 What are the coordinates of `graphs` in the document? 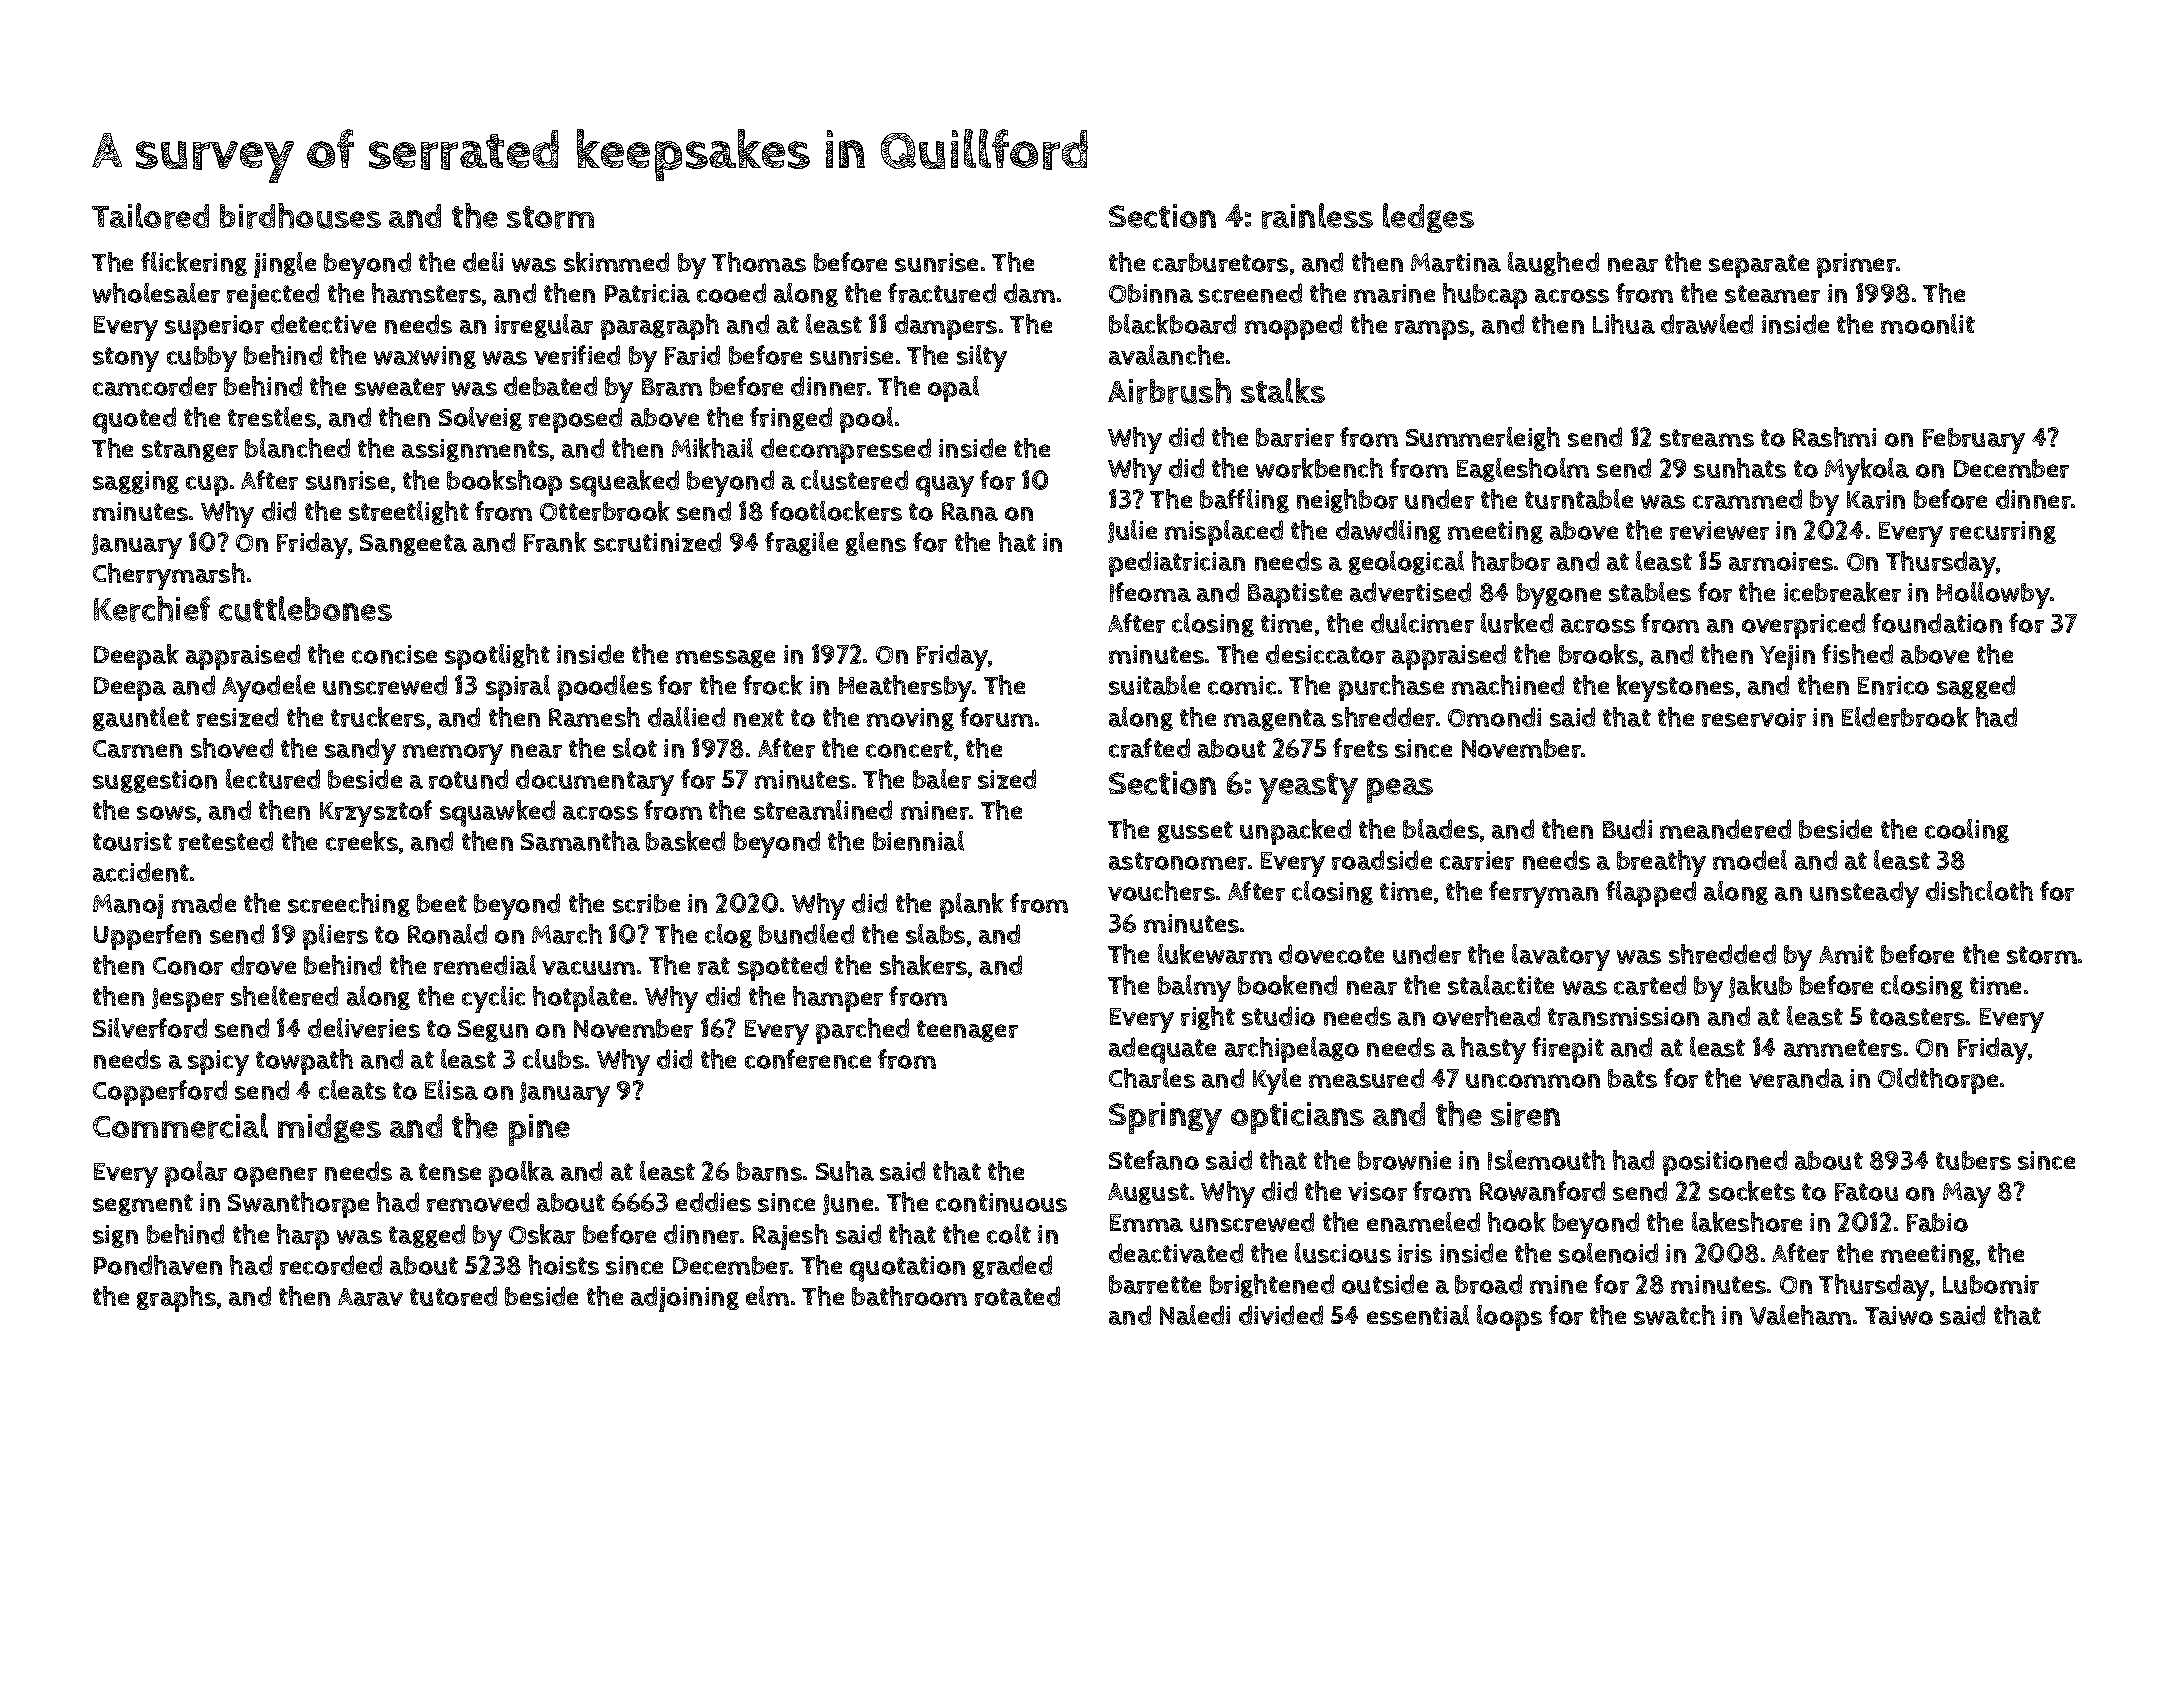 It's located at (176, 1299).
